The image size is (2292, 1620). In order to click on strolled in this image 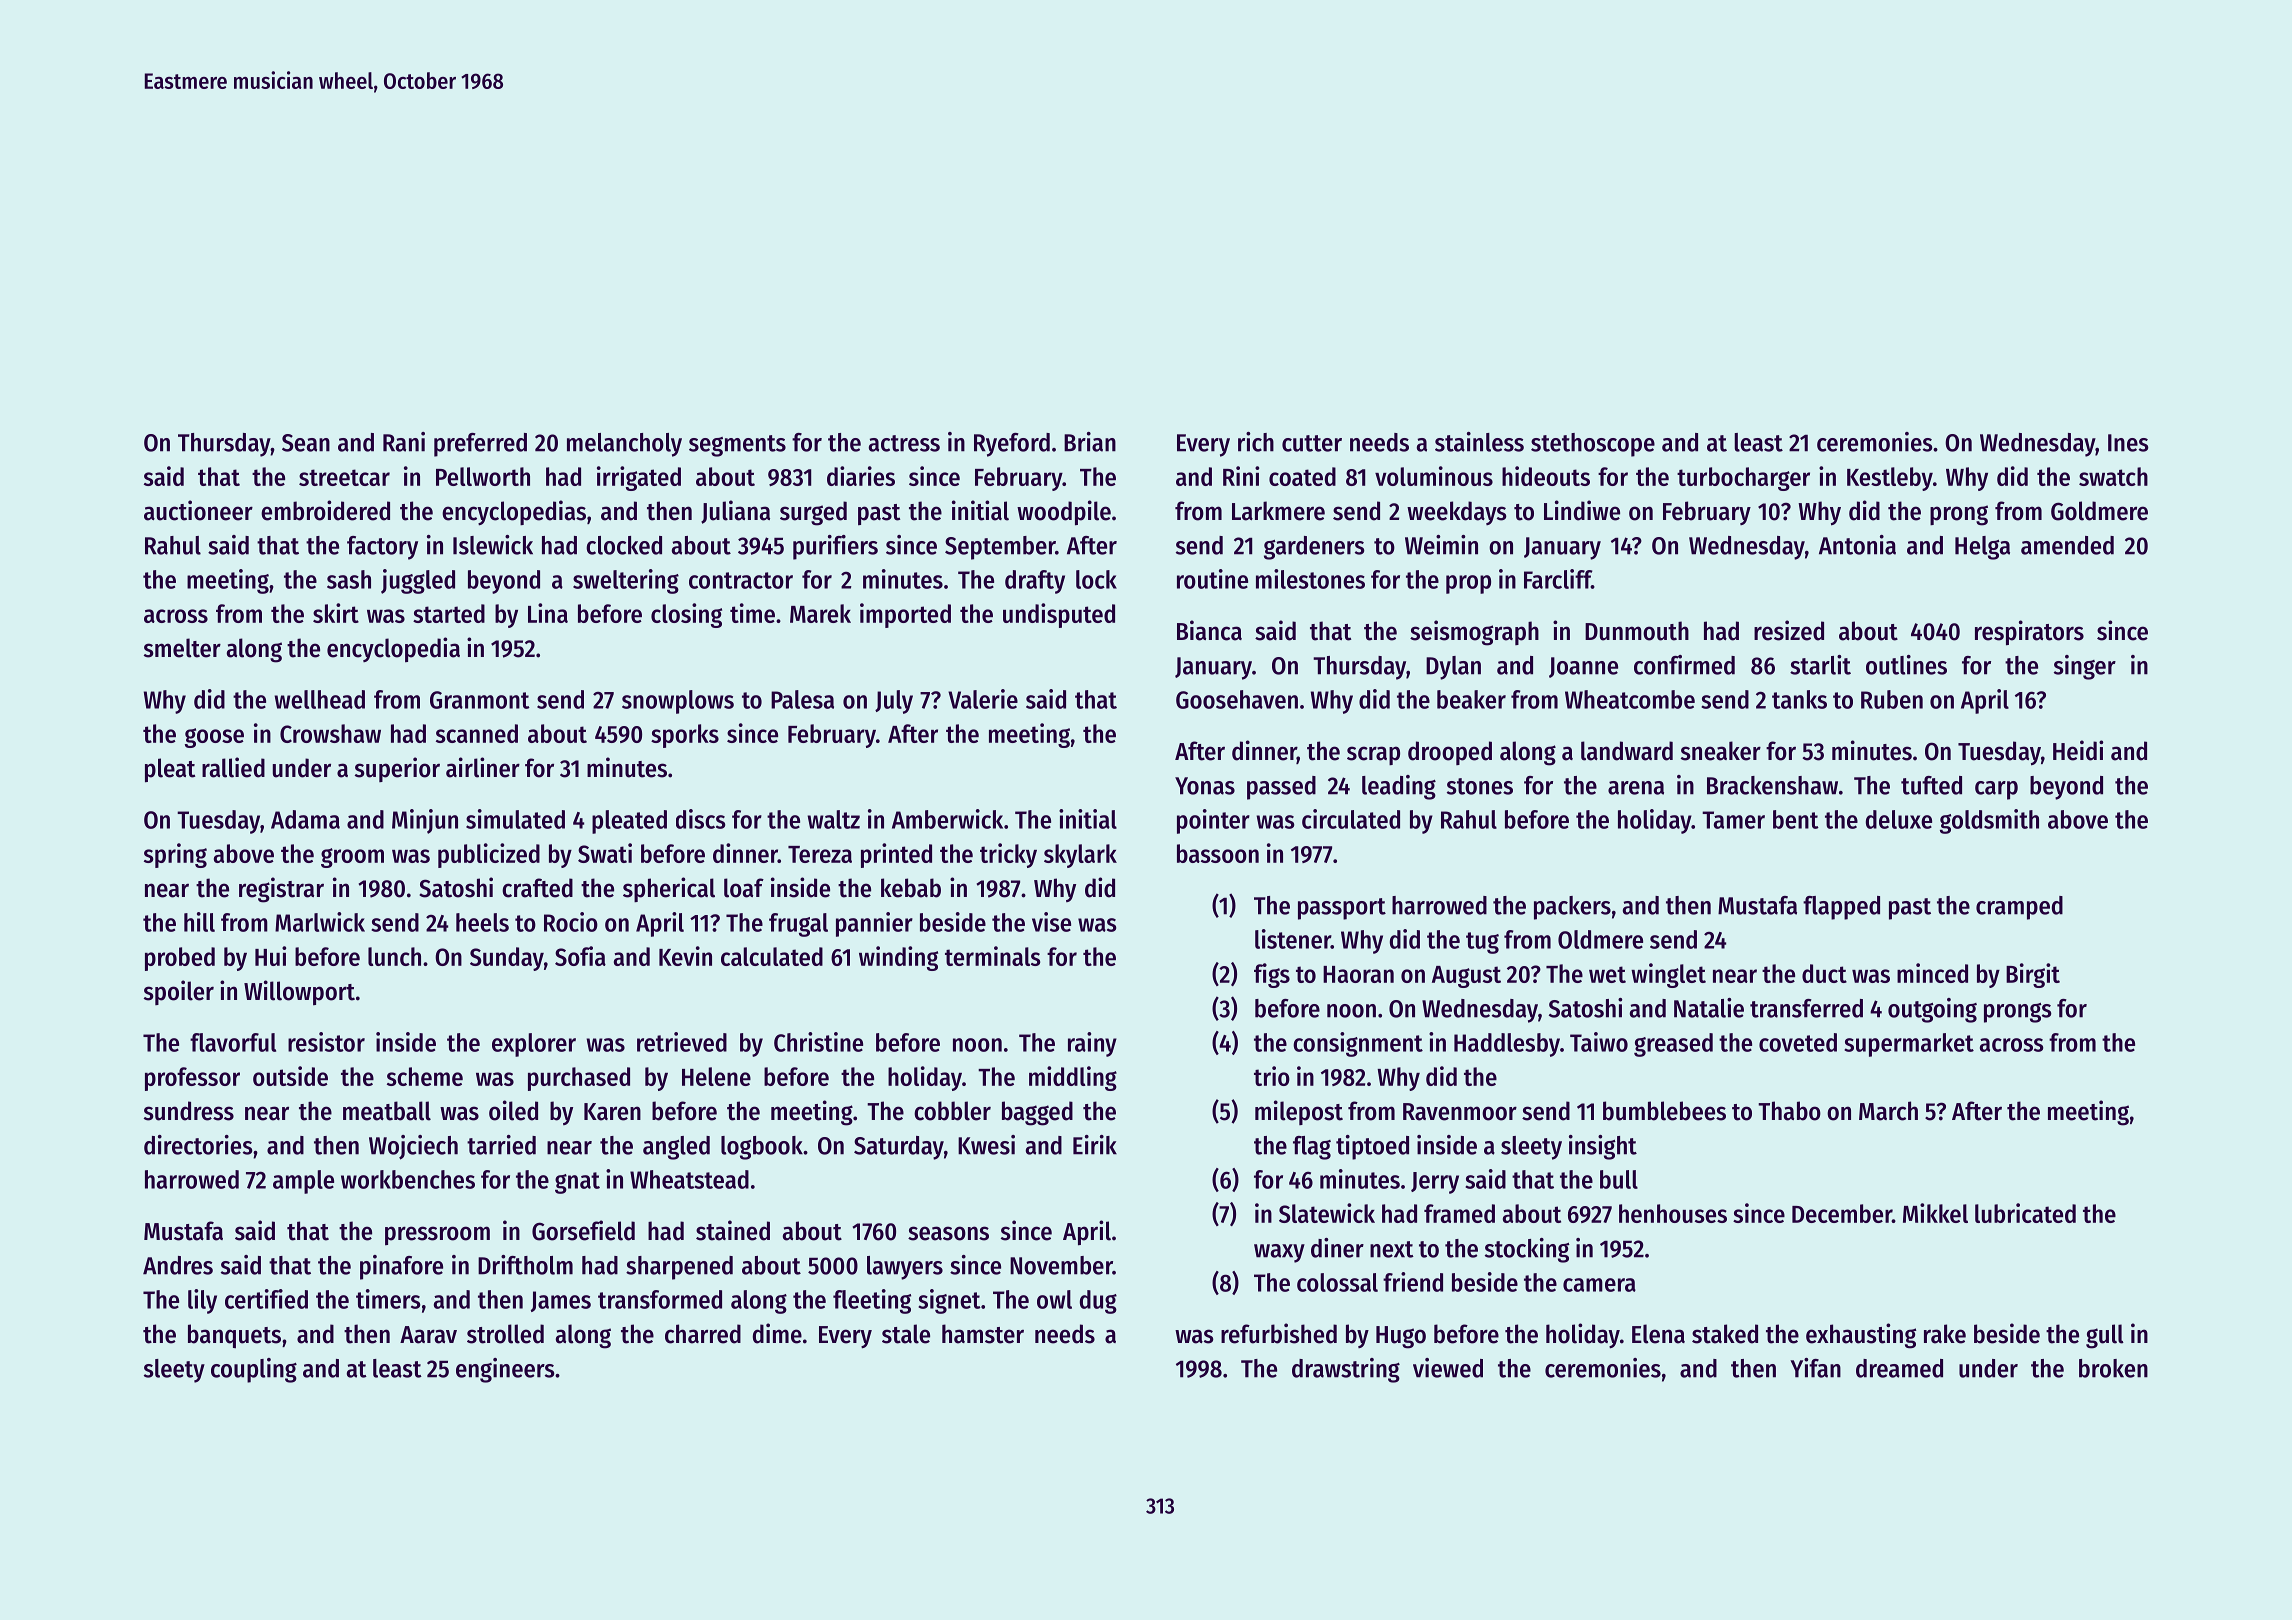, I will do `click(505, 1334)`.
